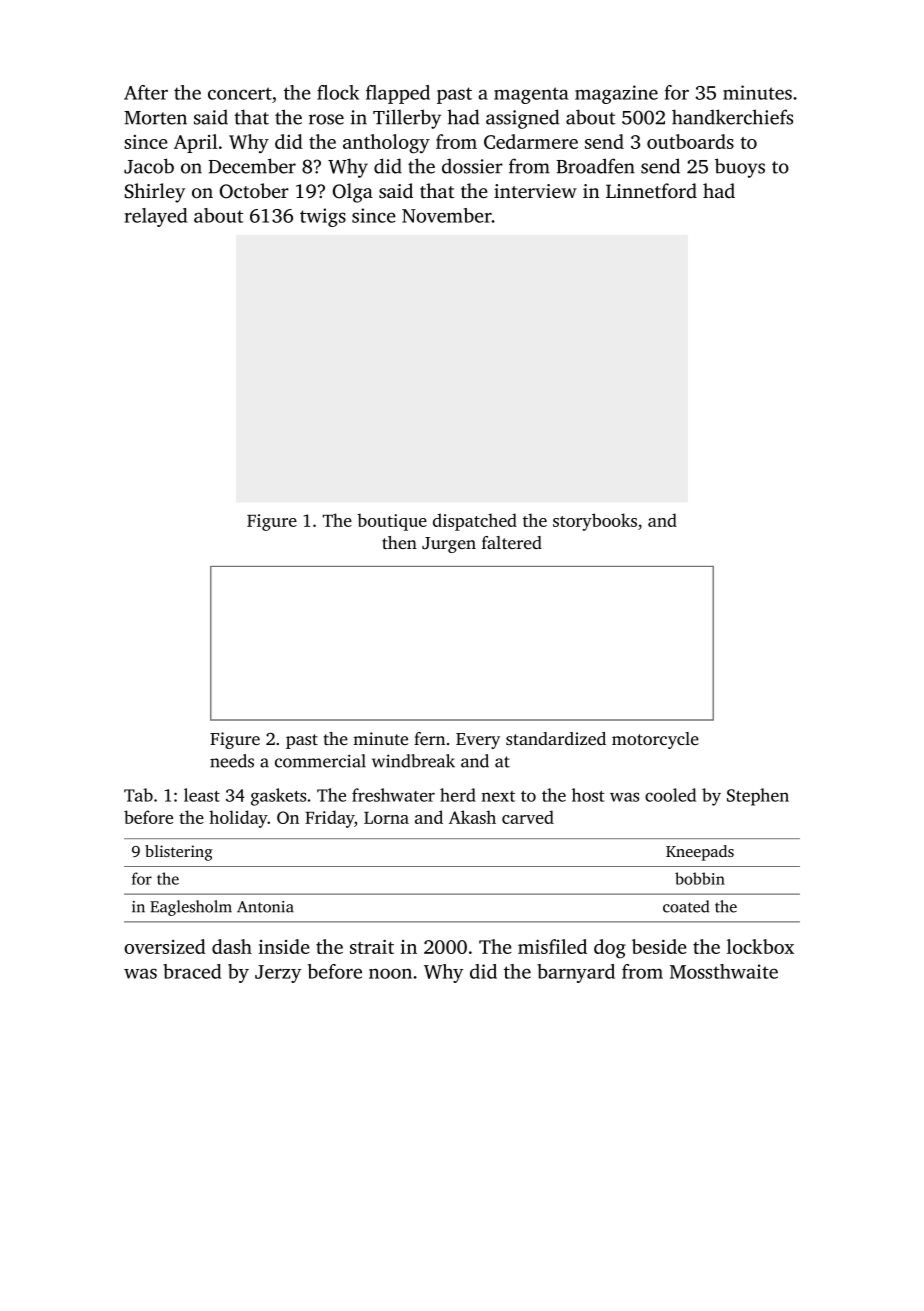 The width and height of the screenshot is (924, 1311). I want to click on then, so click(399, 542).
